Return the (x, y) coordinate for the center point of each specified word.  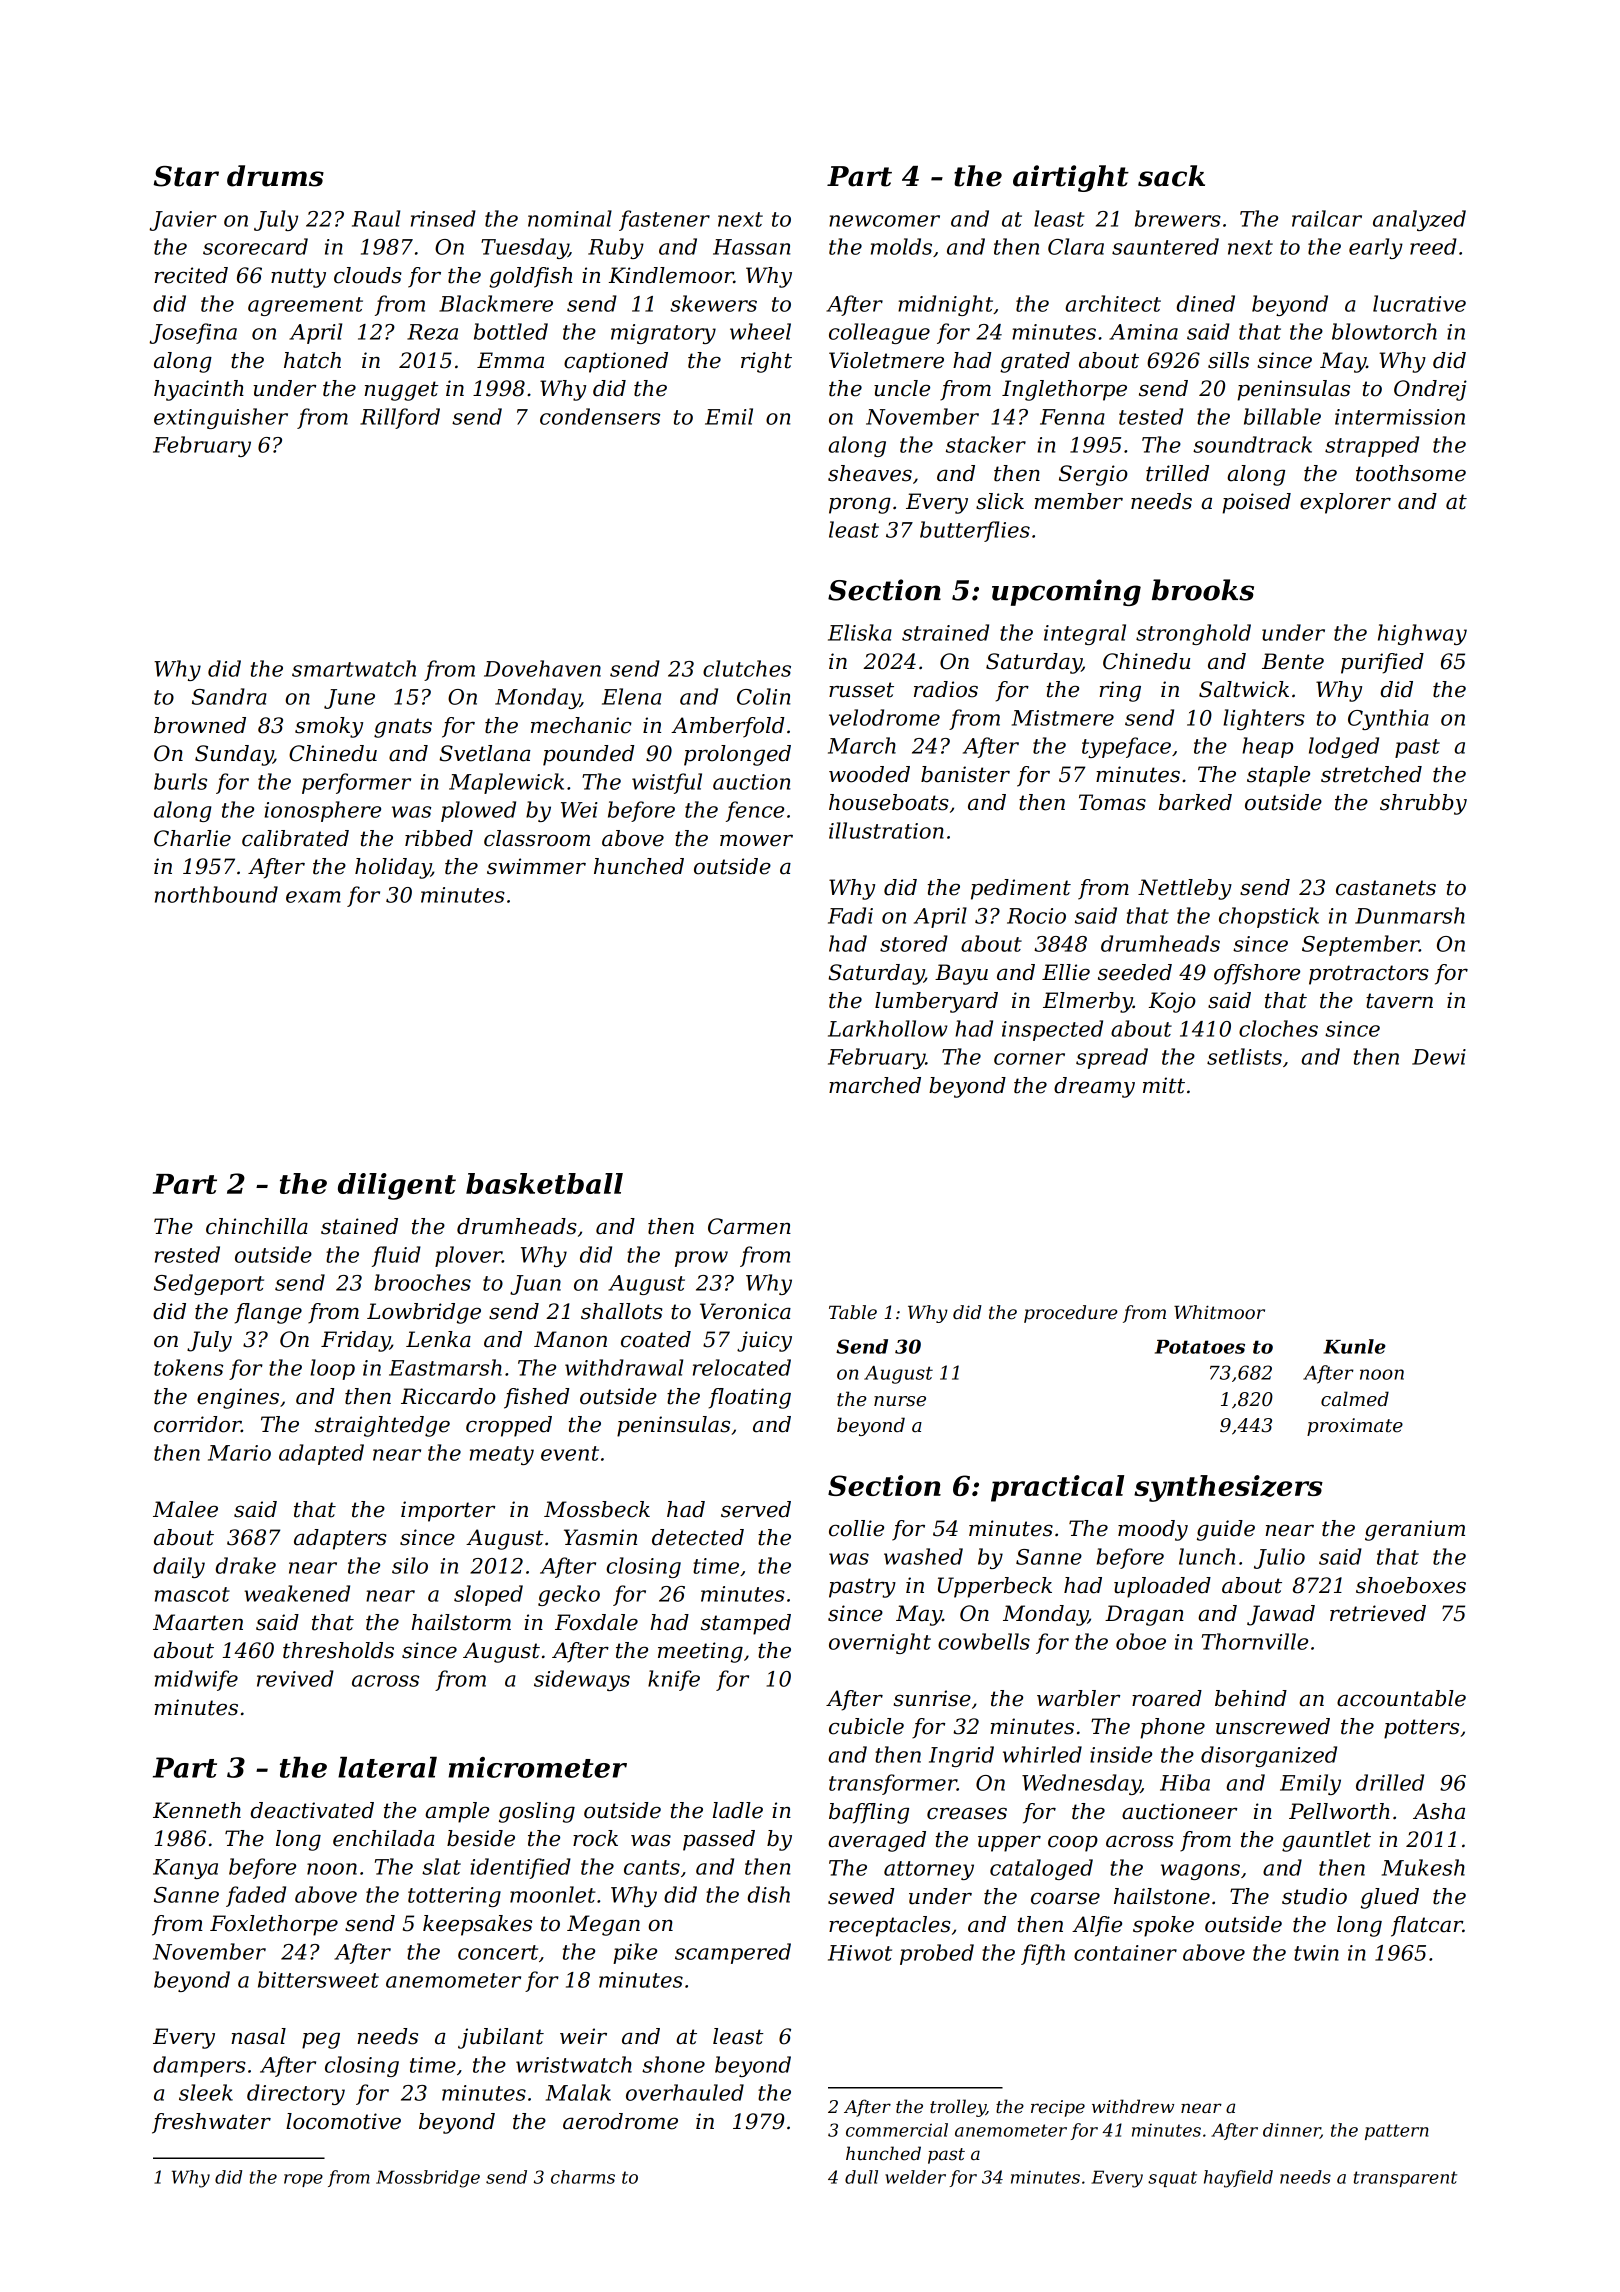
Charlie (192, 838)
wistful (667, 783)
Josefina (193, 333)
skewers (713, 303)
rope (303, 2180)
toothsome (1411, 473)
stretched (1371, 774)
